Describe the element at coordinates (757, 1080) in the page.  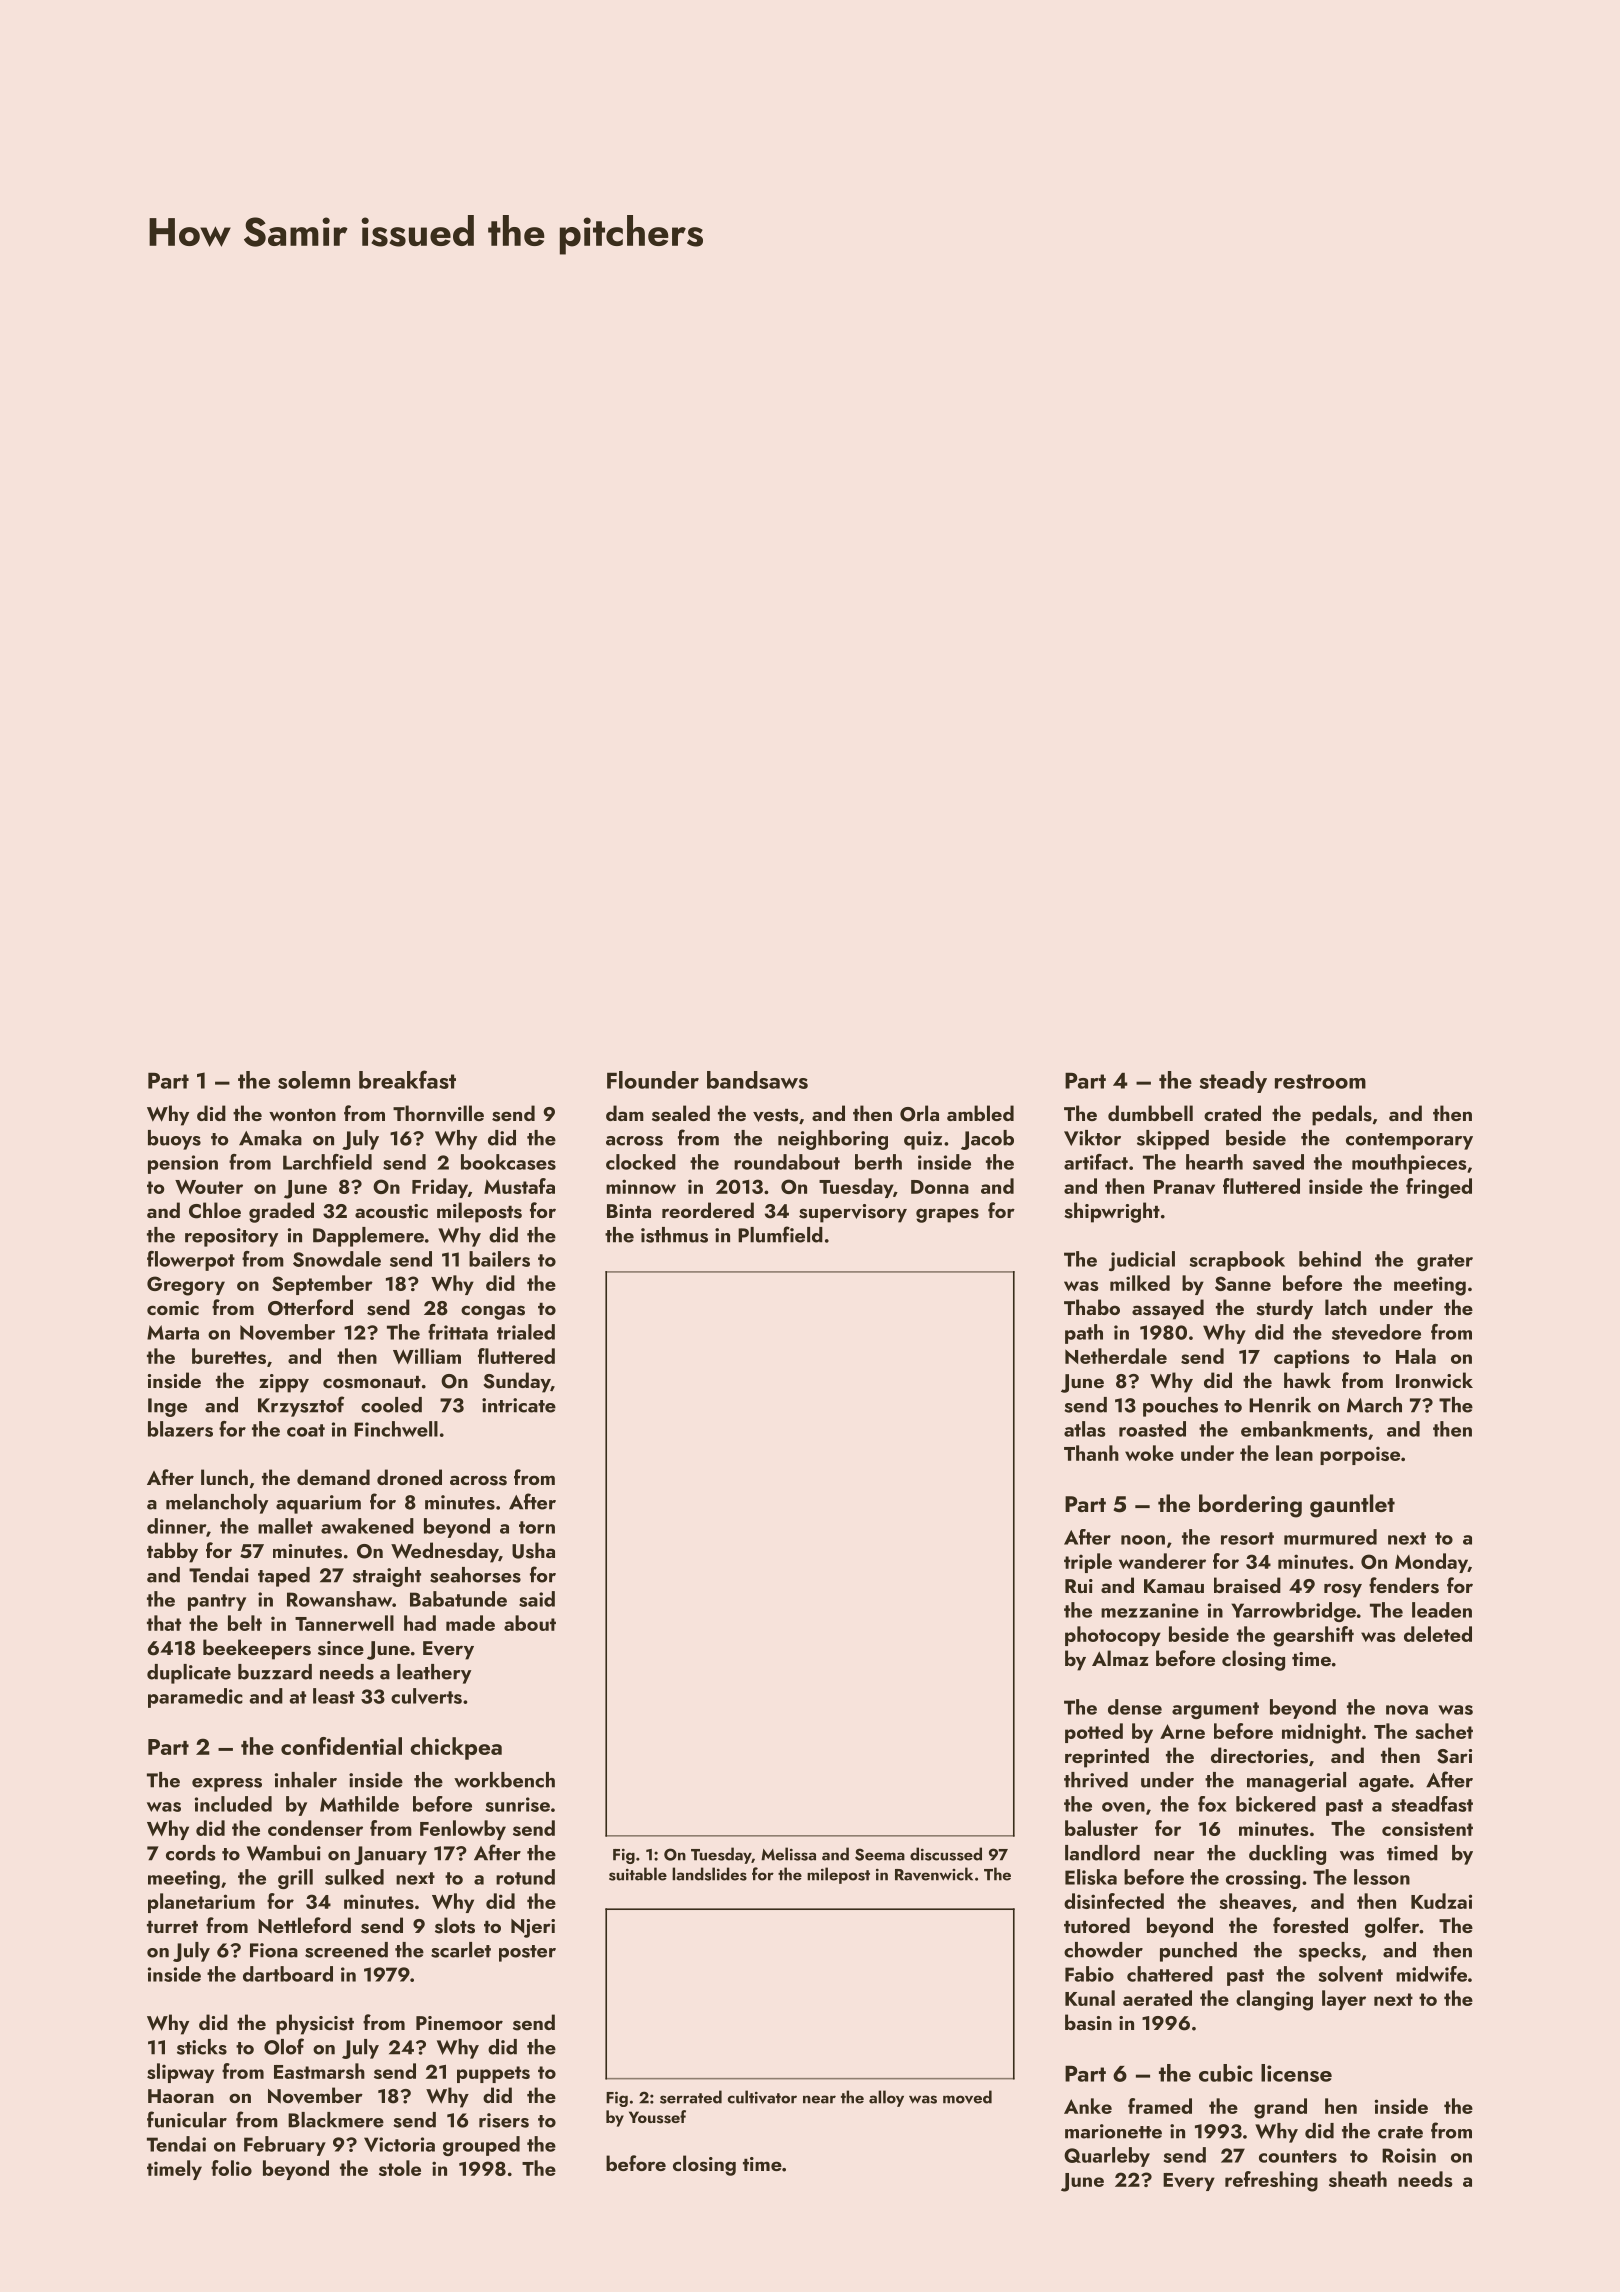
I see `bandsaws` at that location.
